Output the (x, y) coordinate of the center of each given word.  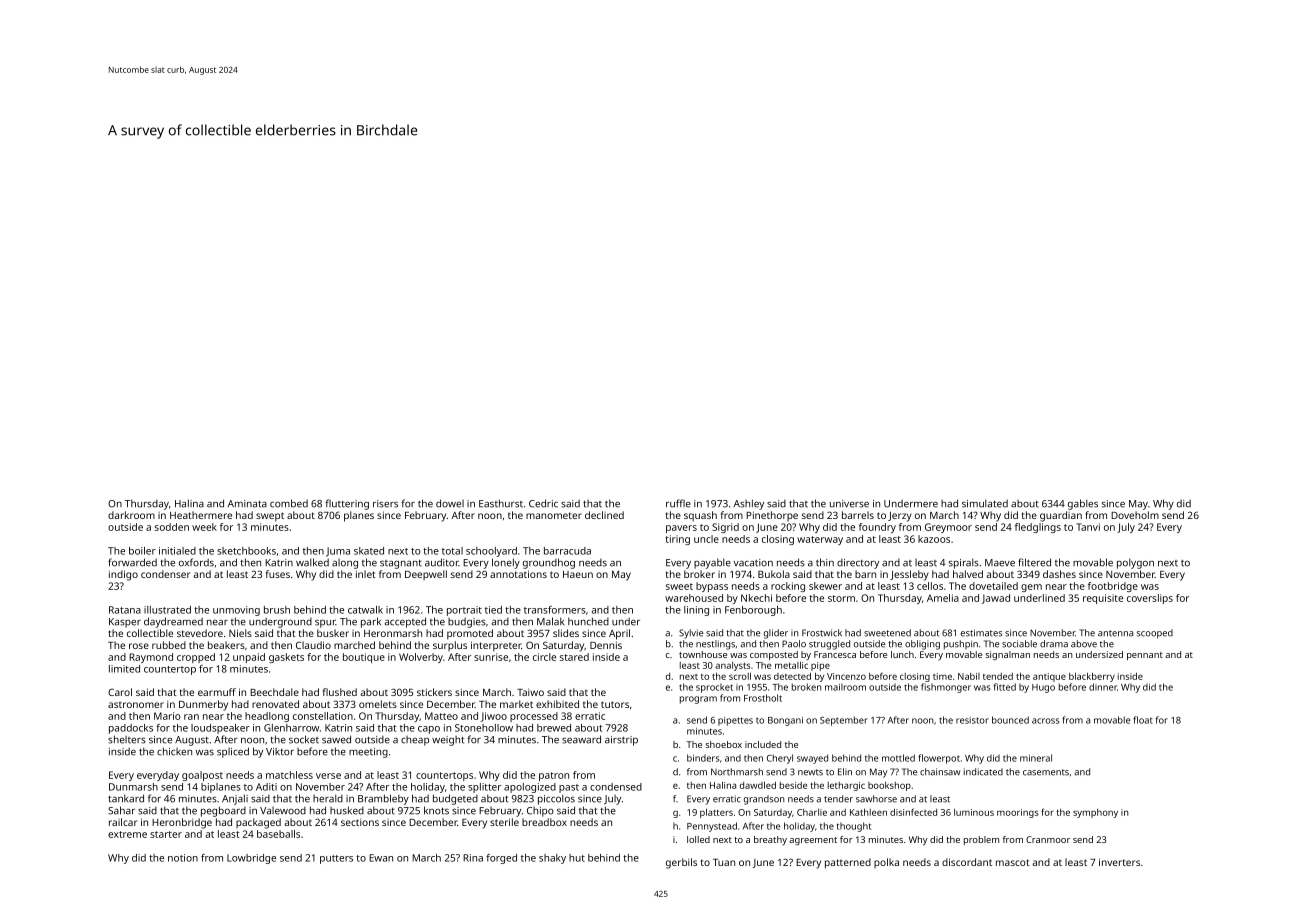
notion (183, 858)
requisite (1103, 599)
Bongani (785, 721)
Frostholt (763, 698)
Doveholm (1135, 515)
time (942, 676)
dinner (1103, 687)
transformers (555, 610)
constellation (323, 716)
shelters (127, 739)
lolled (698, 839)
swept (270, 517)
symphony (1095, 813)
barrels (858, 515)
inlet (366, 574)
